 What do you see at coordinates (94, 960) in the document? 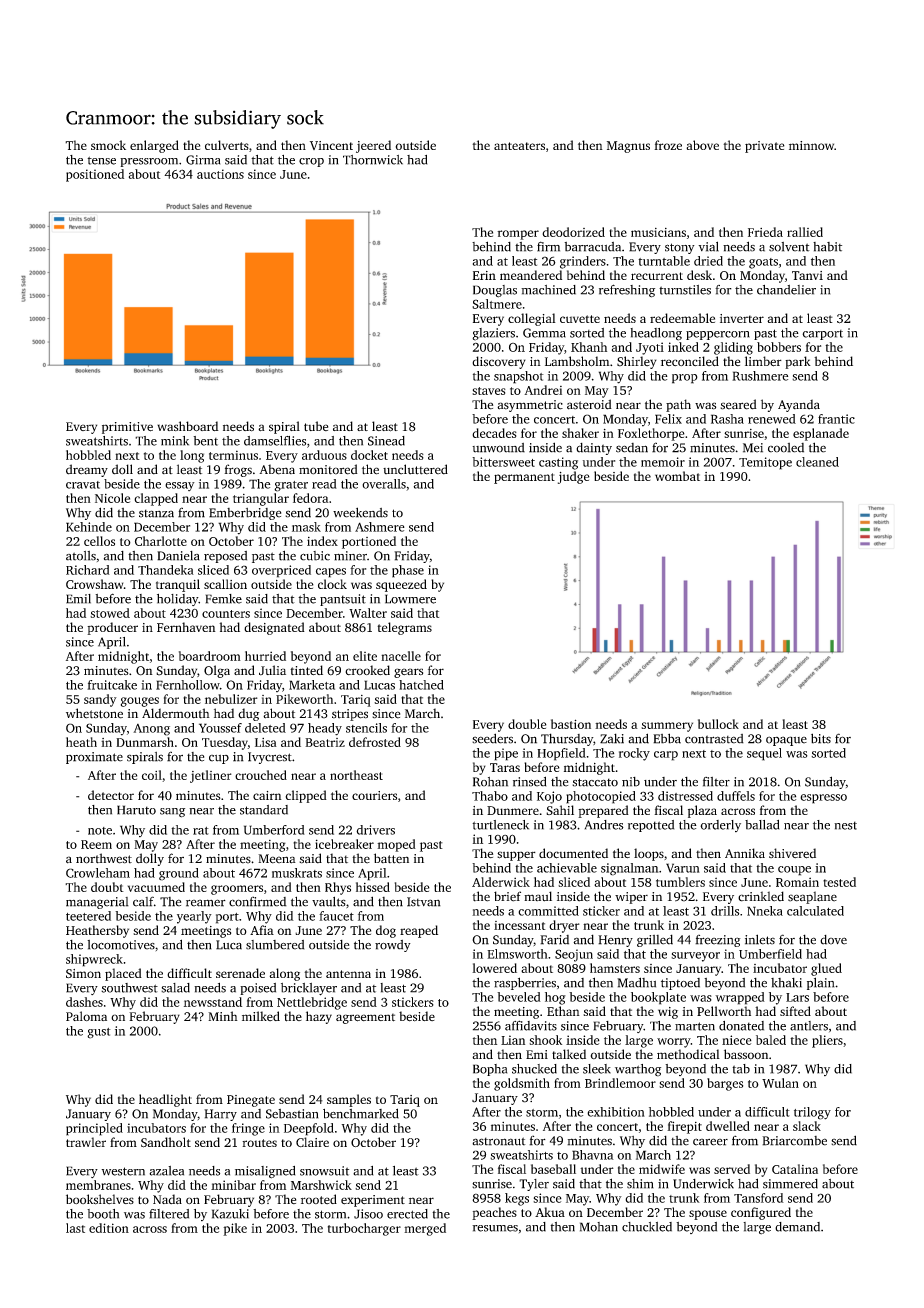
I see `shipwreck` at bounding box center [94, 960].
